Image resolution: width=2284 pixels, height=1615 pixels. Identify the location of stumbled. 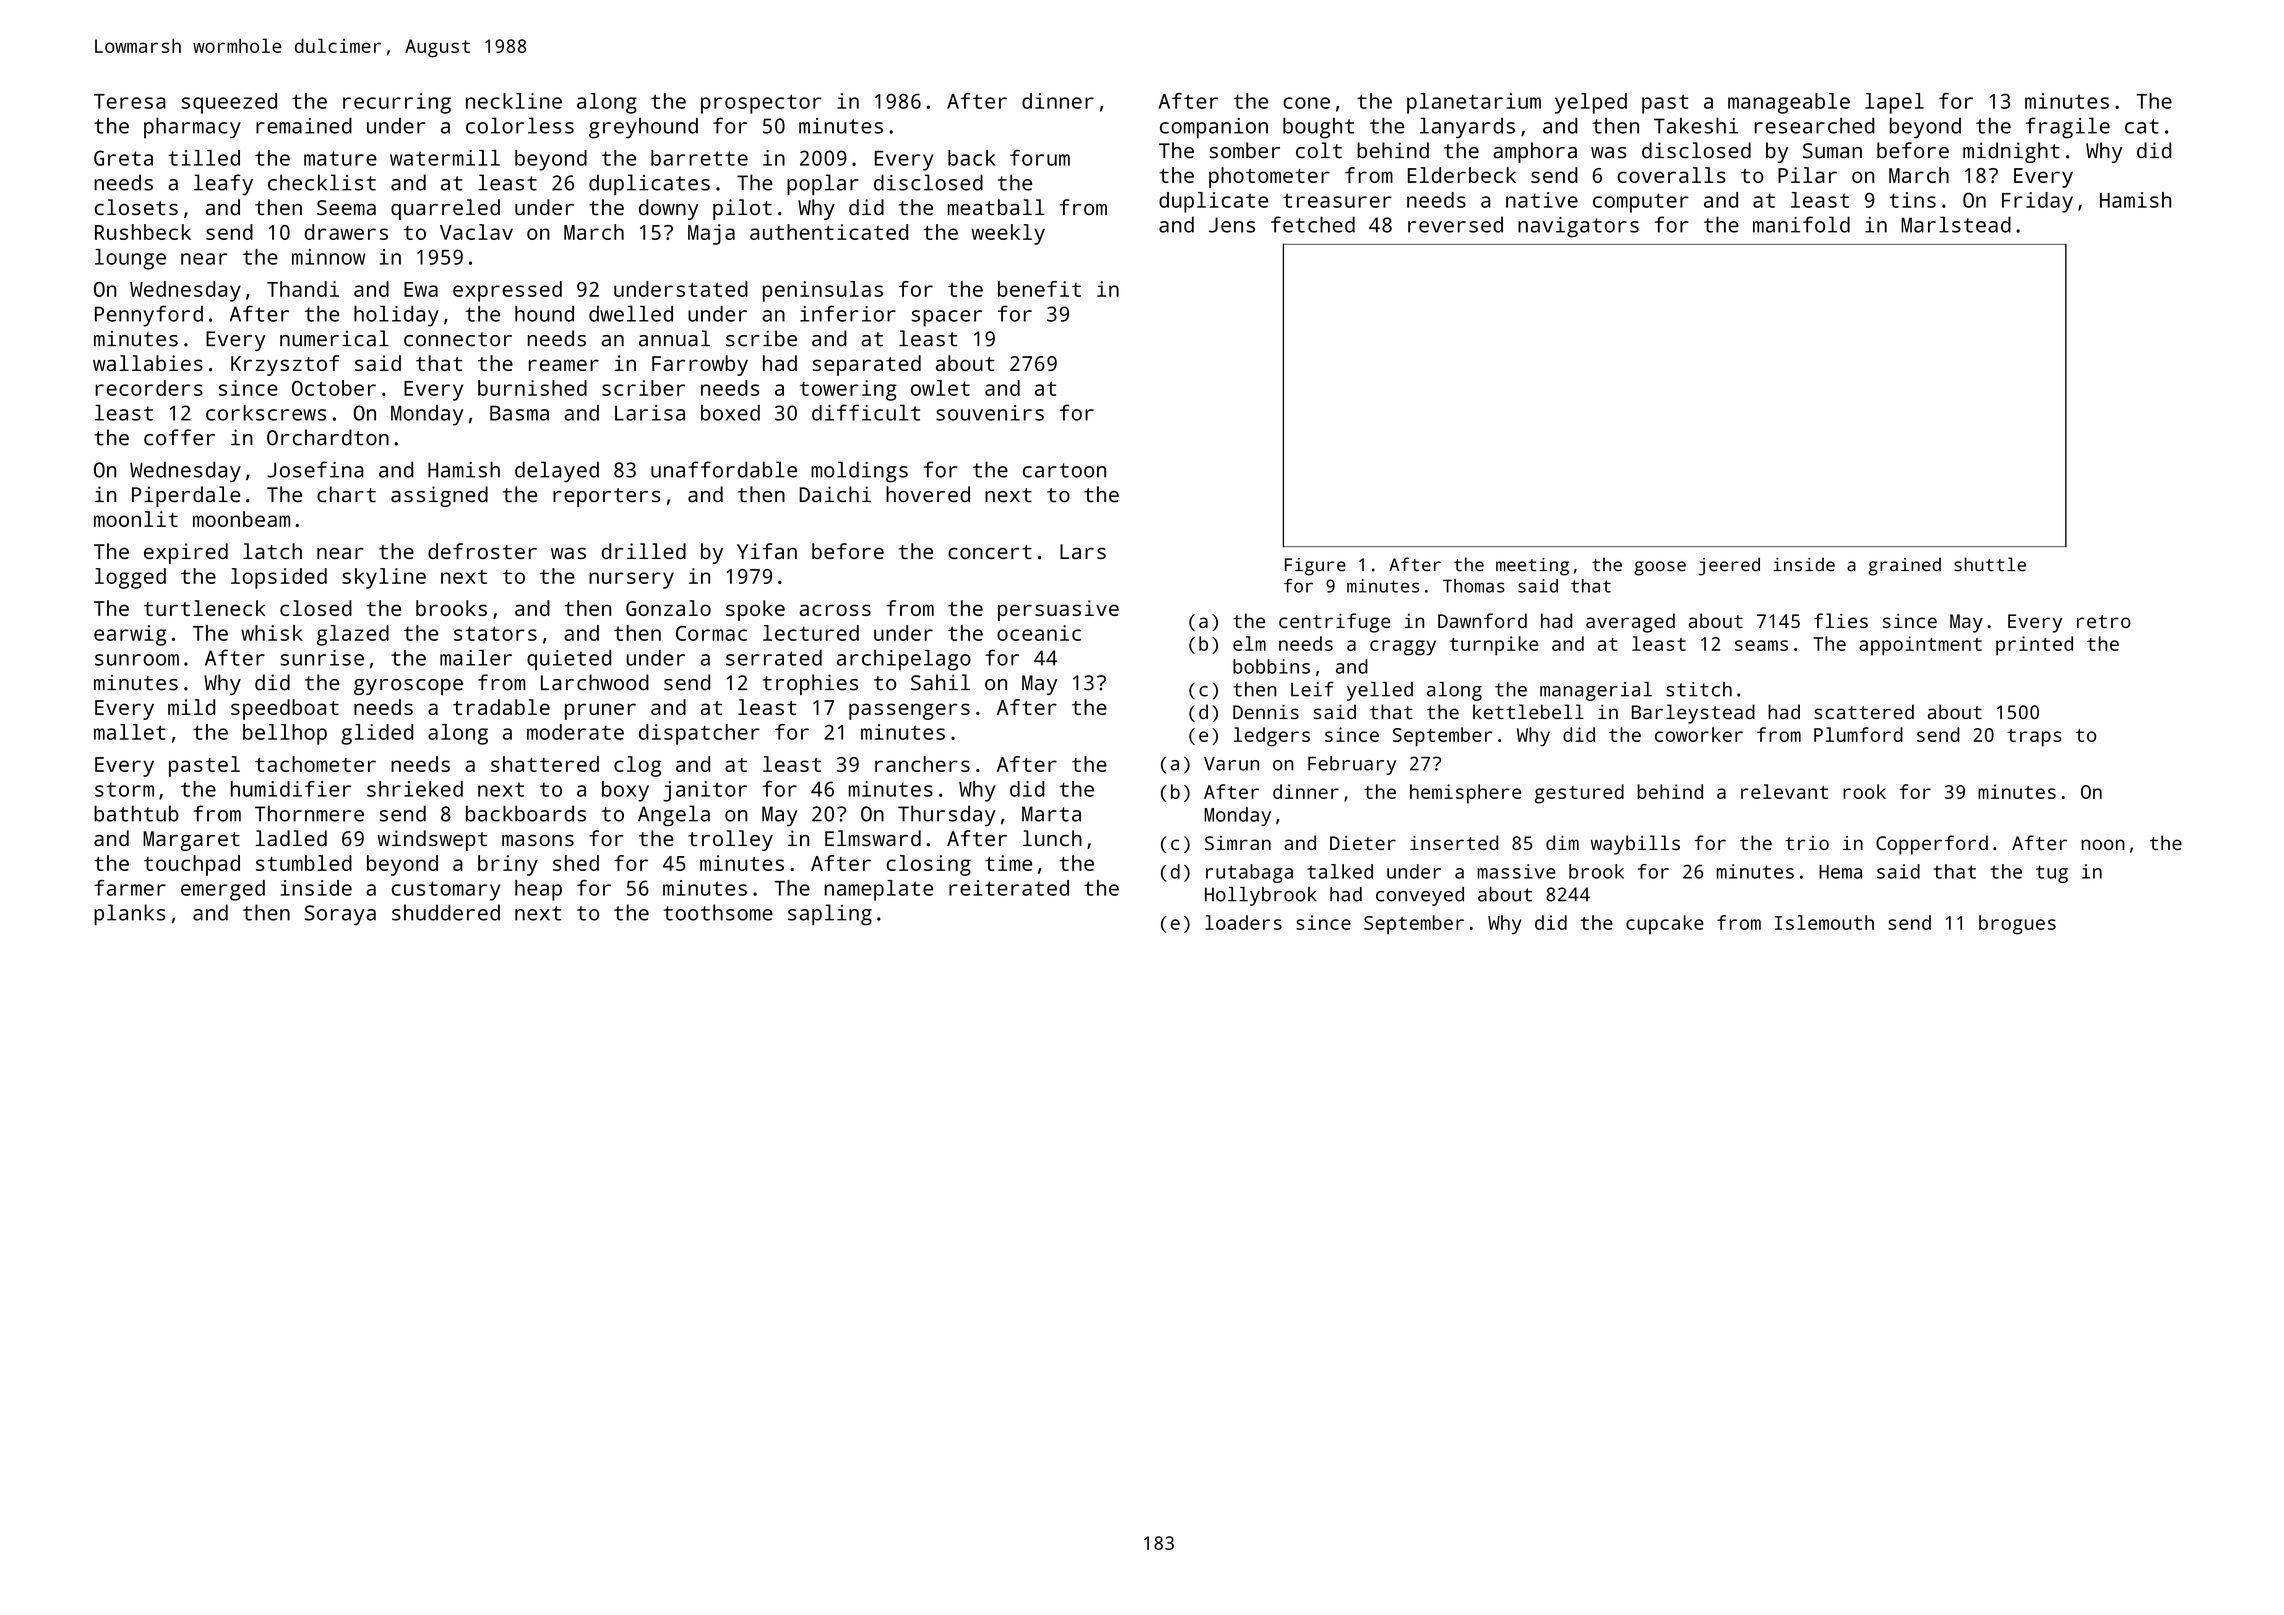
(304, 863).
